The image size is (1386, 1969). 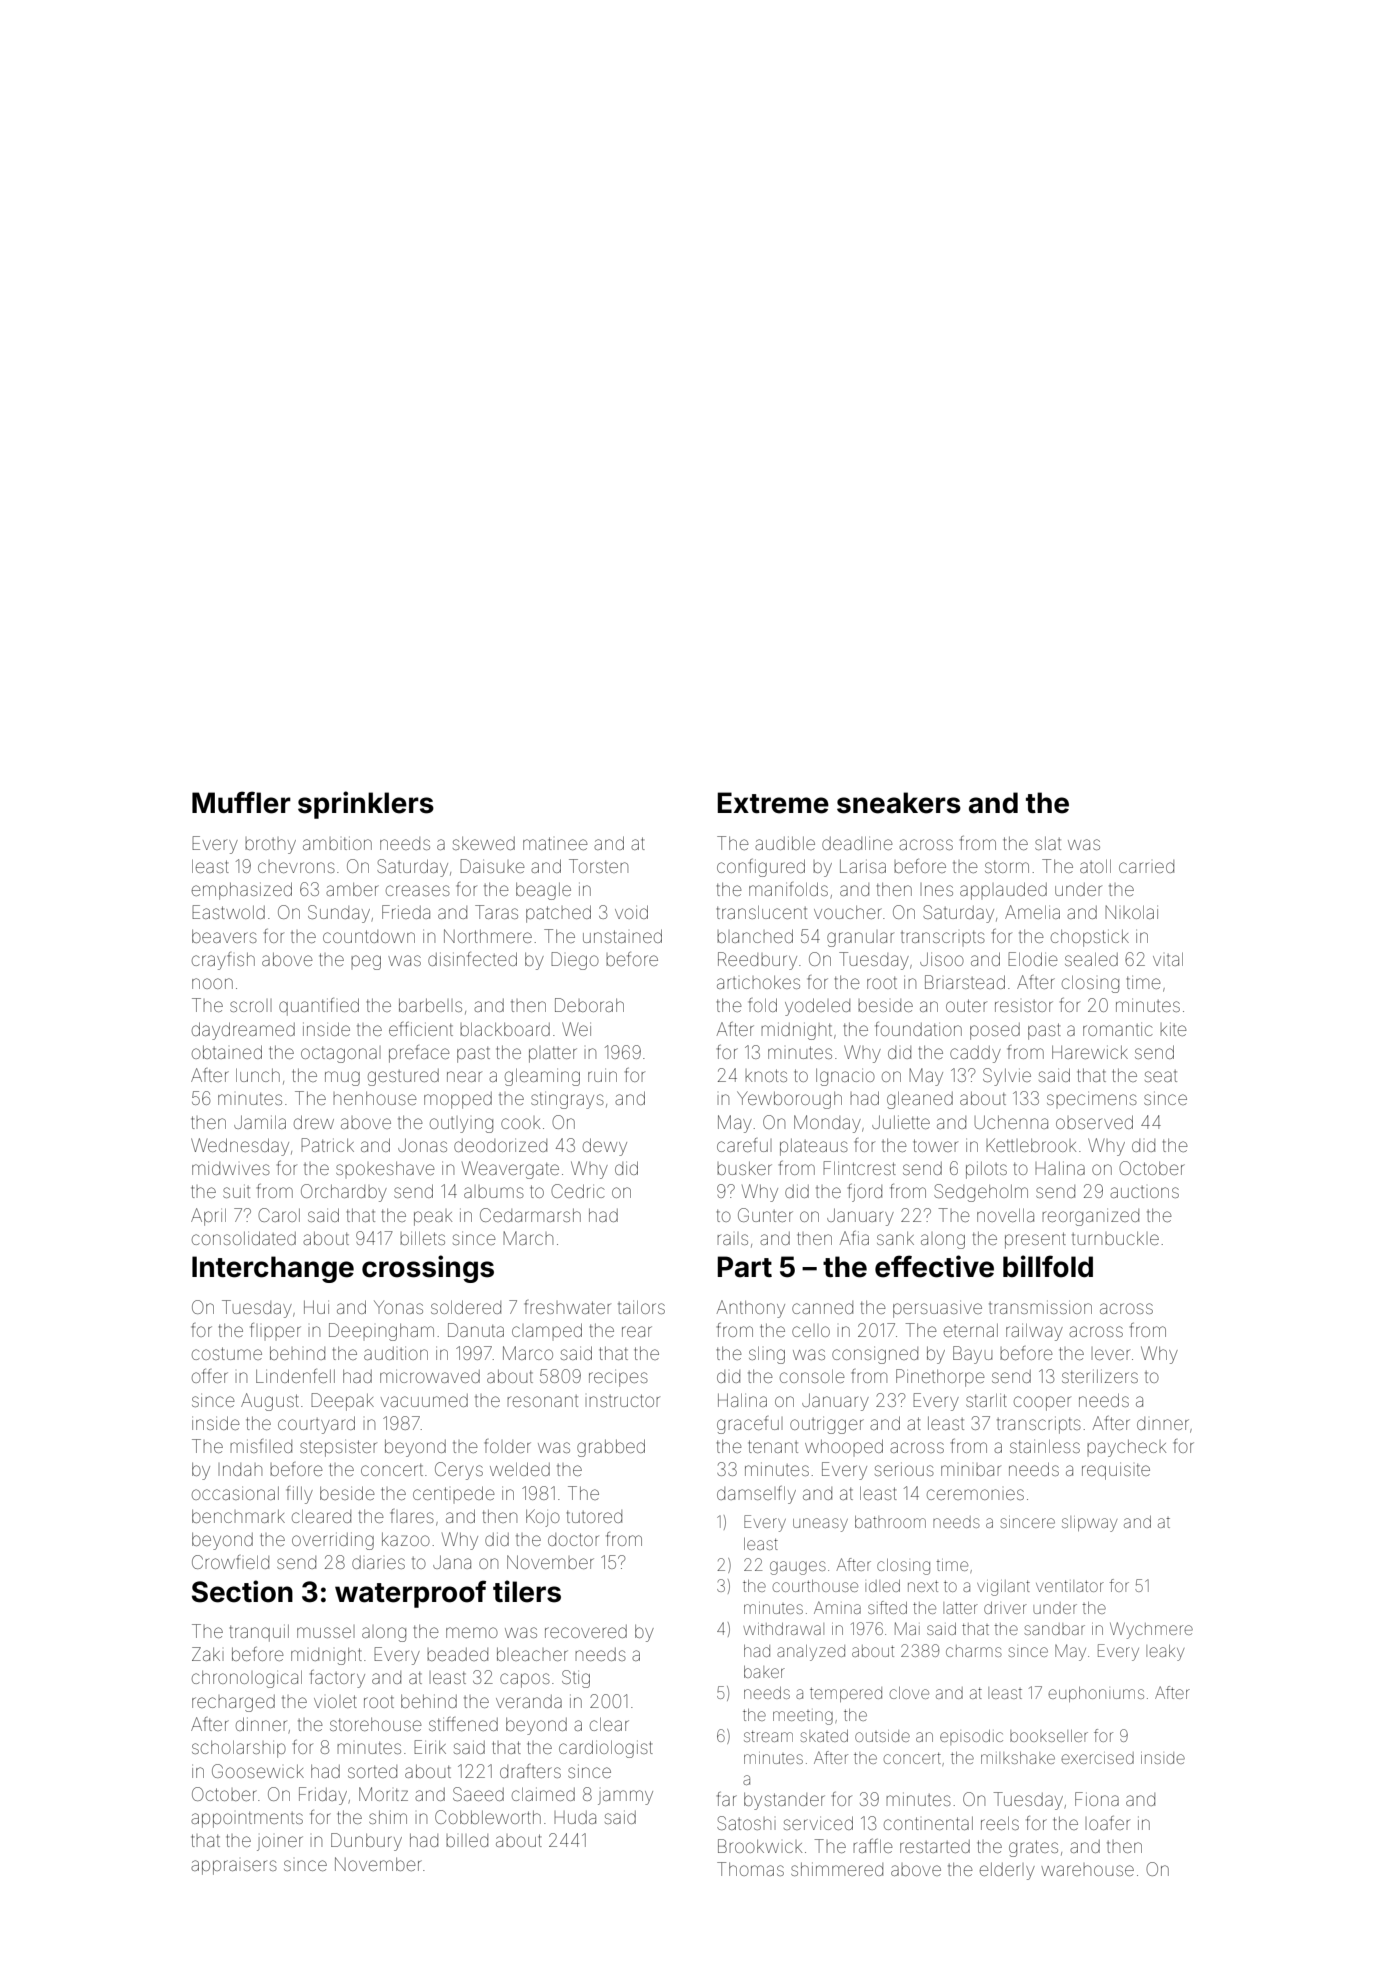 What do you see at coordinates (339, 1055) in the screenshot?
I see `octagonal` at bounding box center [339, 1055].
